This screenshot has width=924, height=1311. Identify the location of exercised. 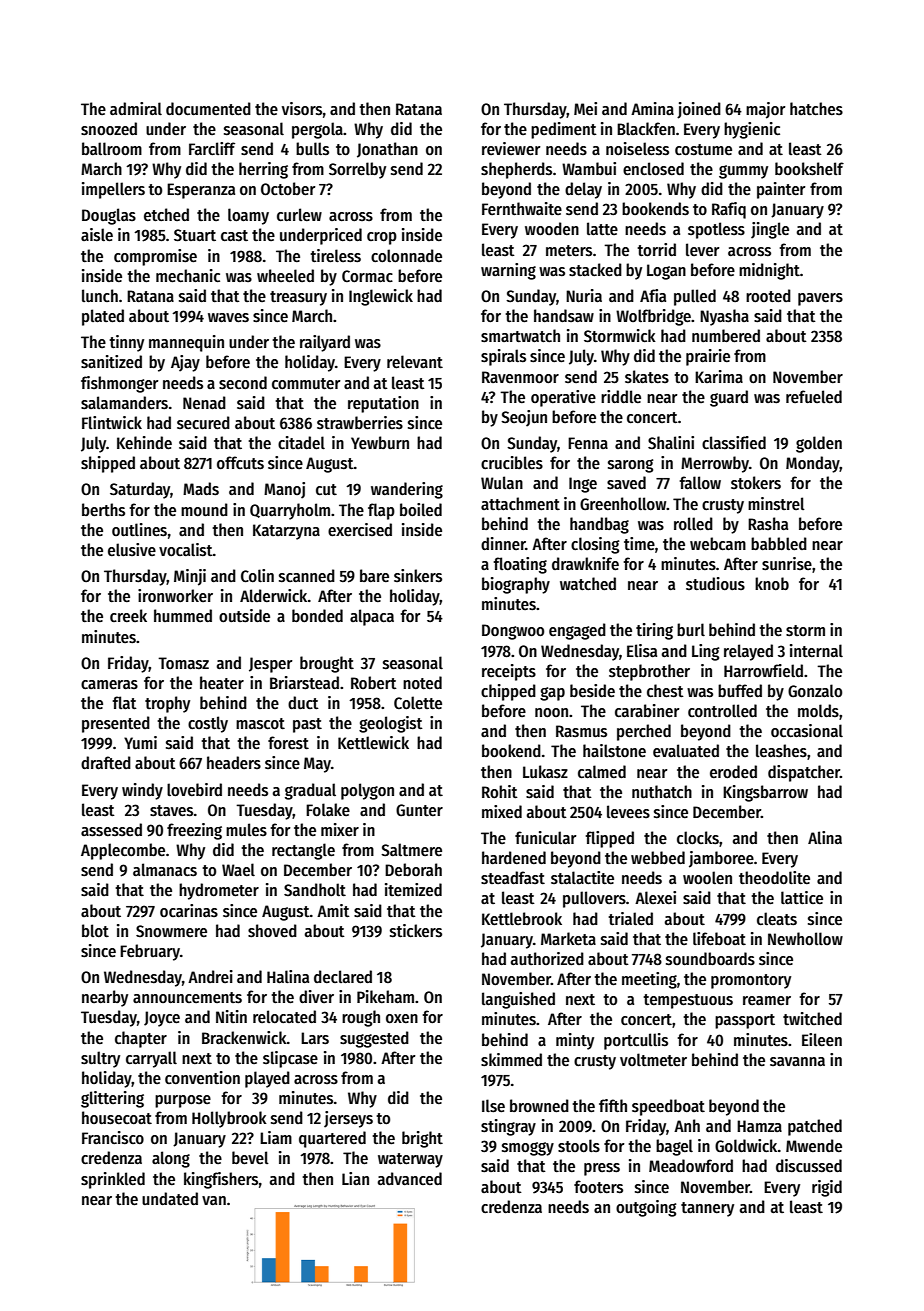
(360, 530).
